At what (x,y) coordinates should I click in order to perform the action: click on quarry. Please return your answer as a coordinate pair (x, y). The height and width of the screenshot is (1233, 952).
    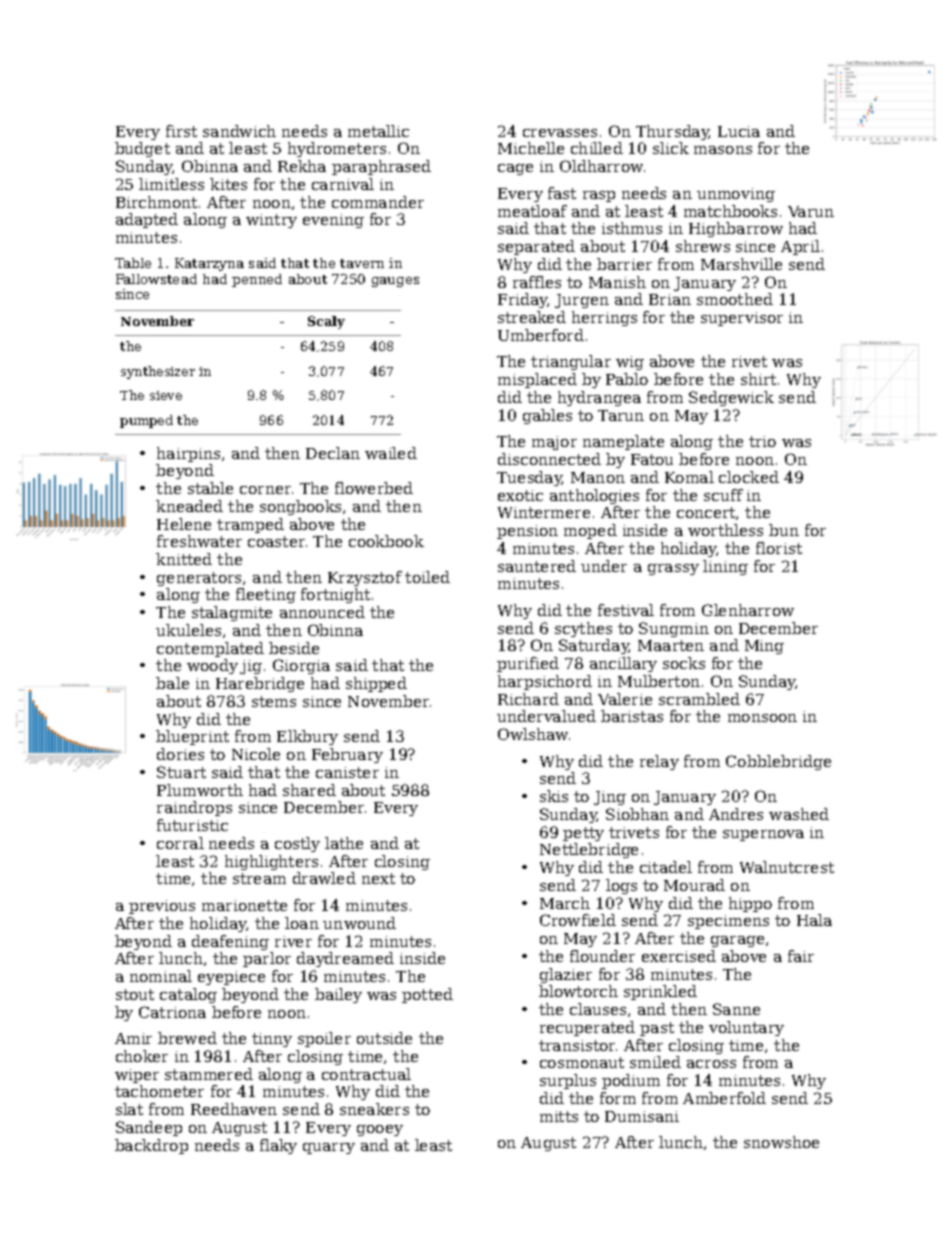
    Looking at the image, I should click on (329, 1148).
